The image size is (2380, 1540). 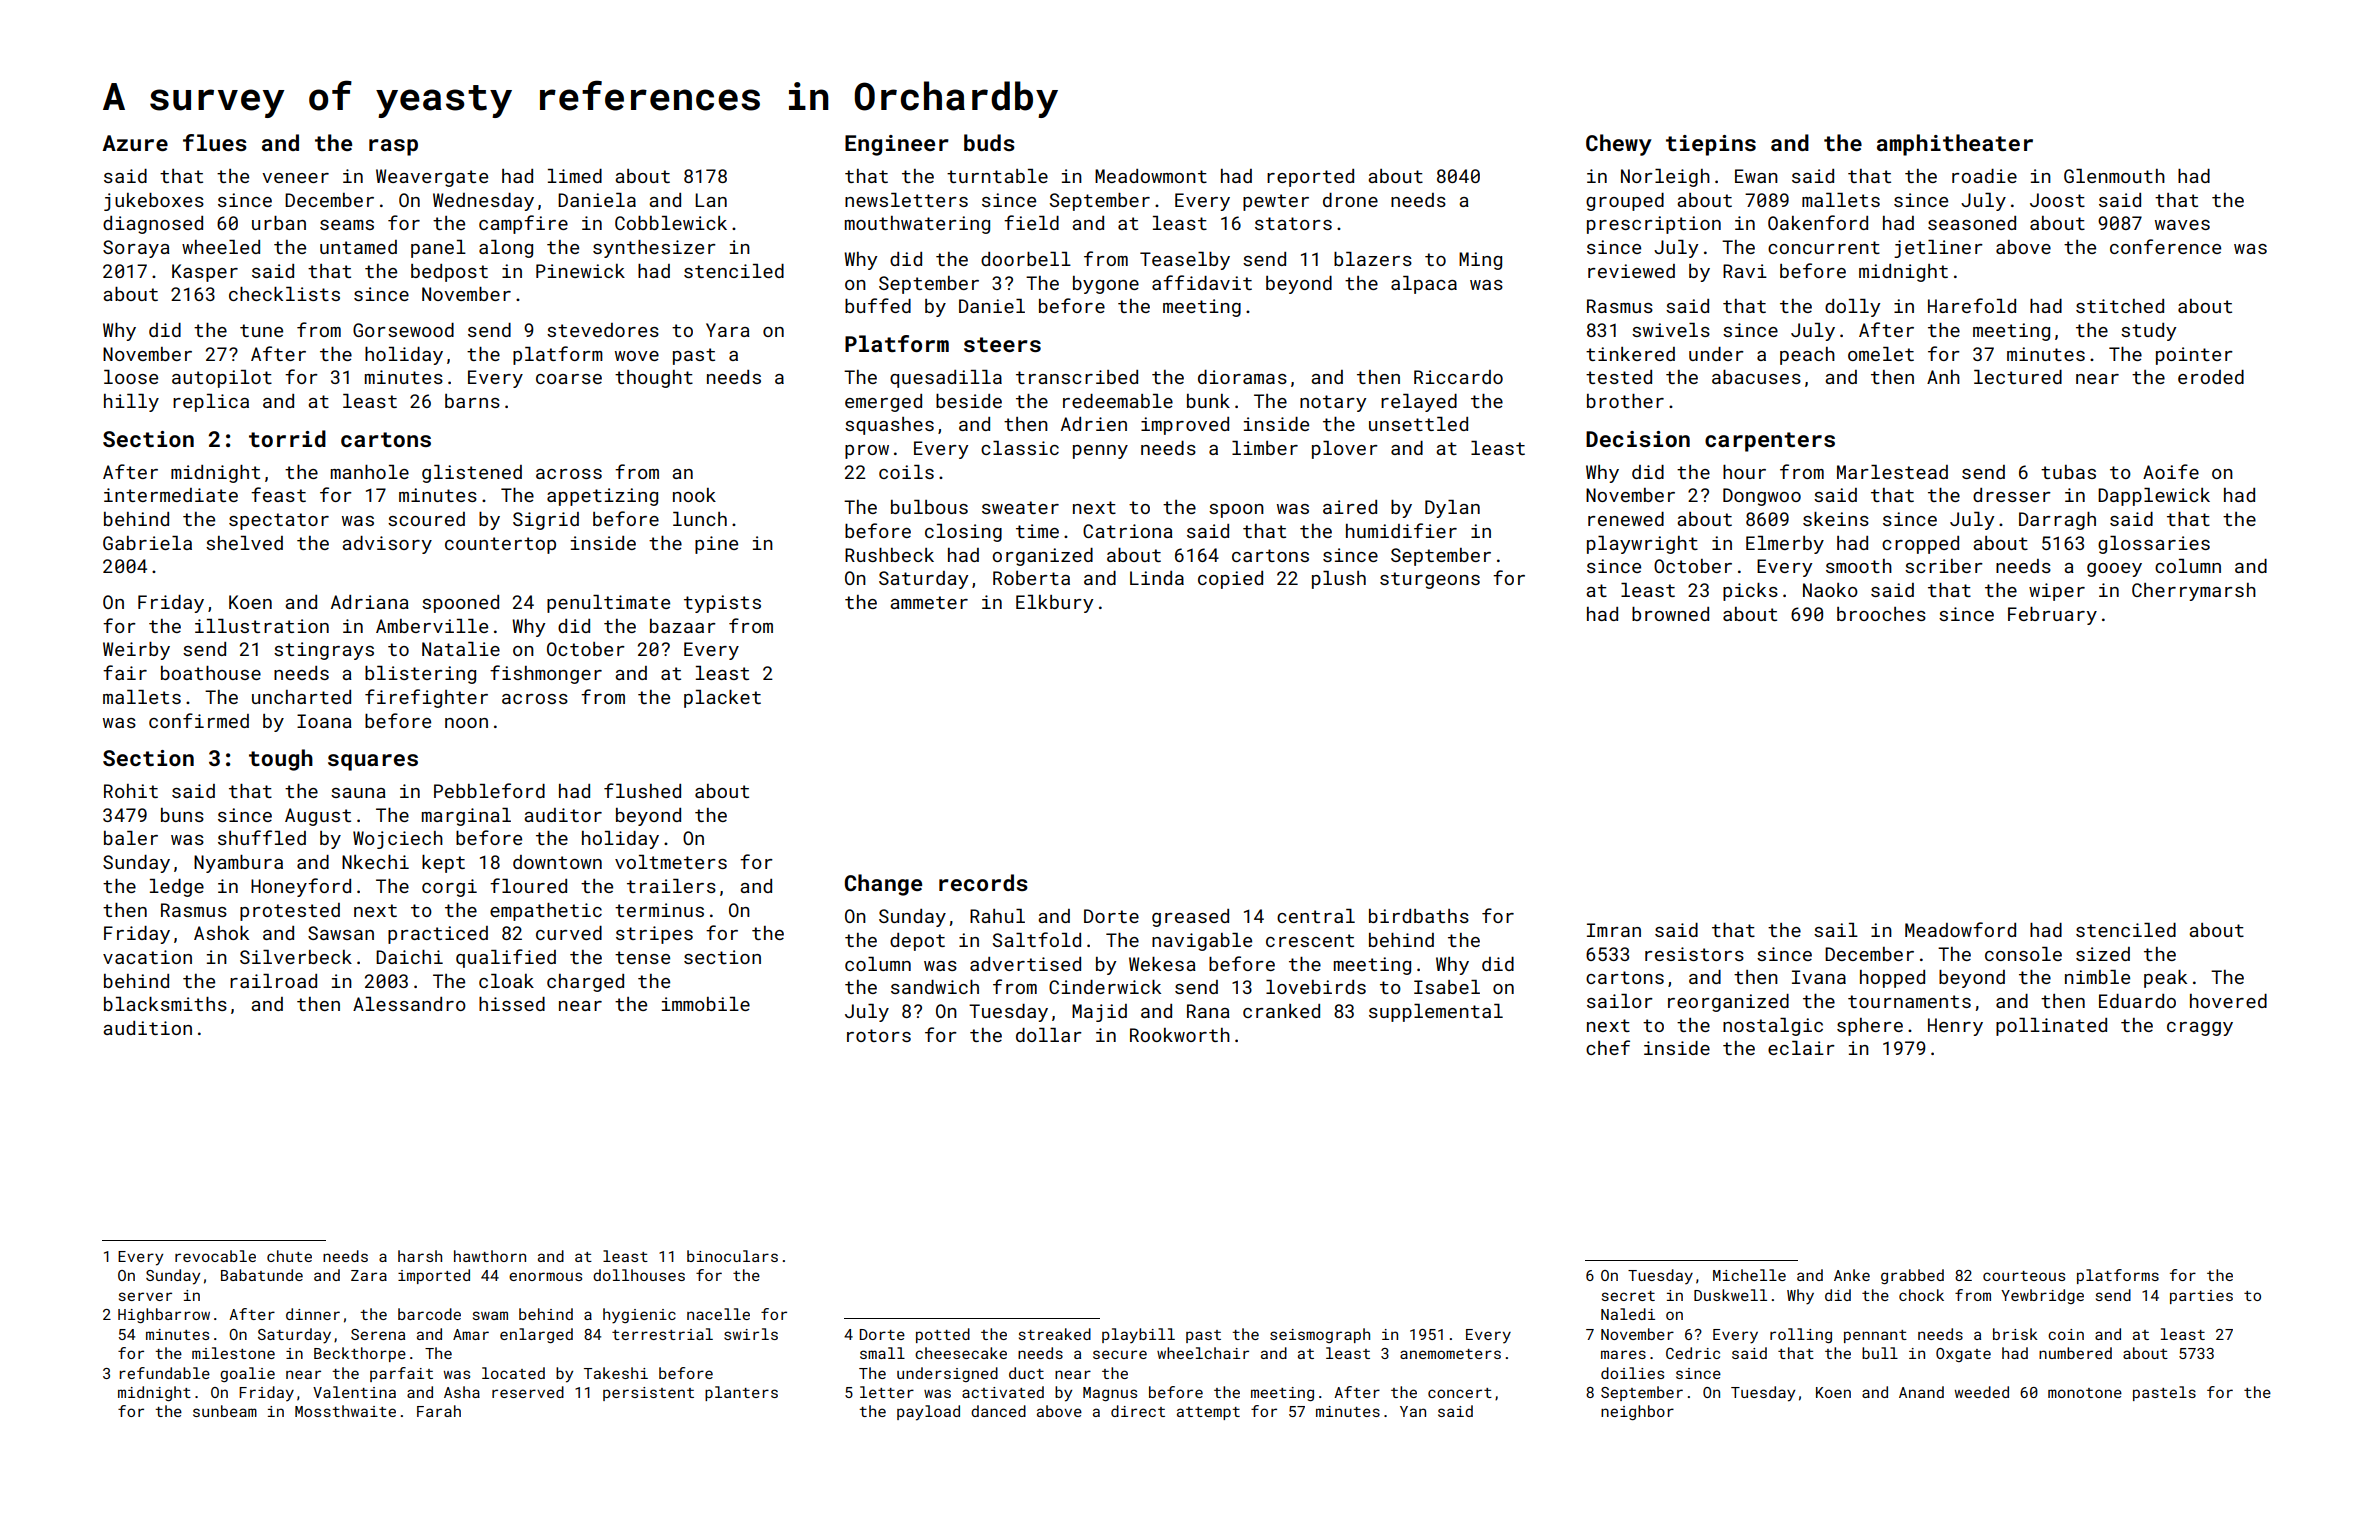 What do you see at coordinates (1094, 424) in the document?
I see `Adrien` at bounding box center [1094, 424].
